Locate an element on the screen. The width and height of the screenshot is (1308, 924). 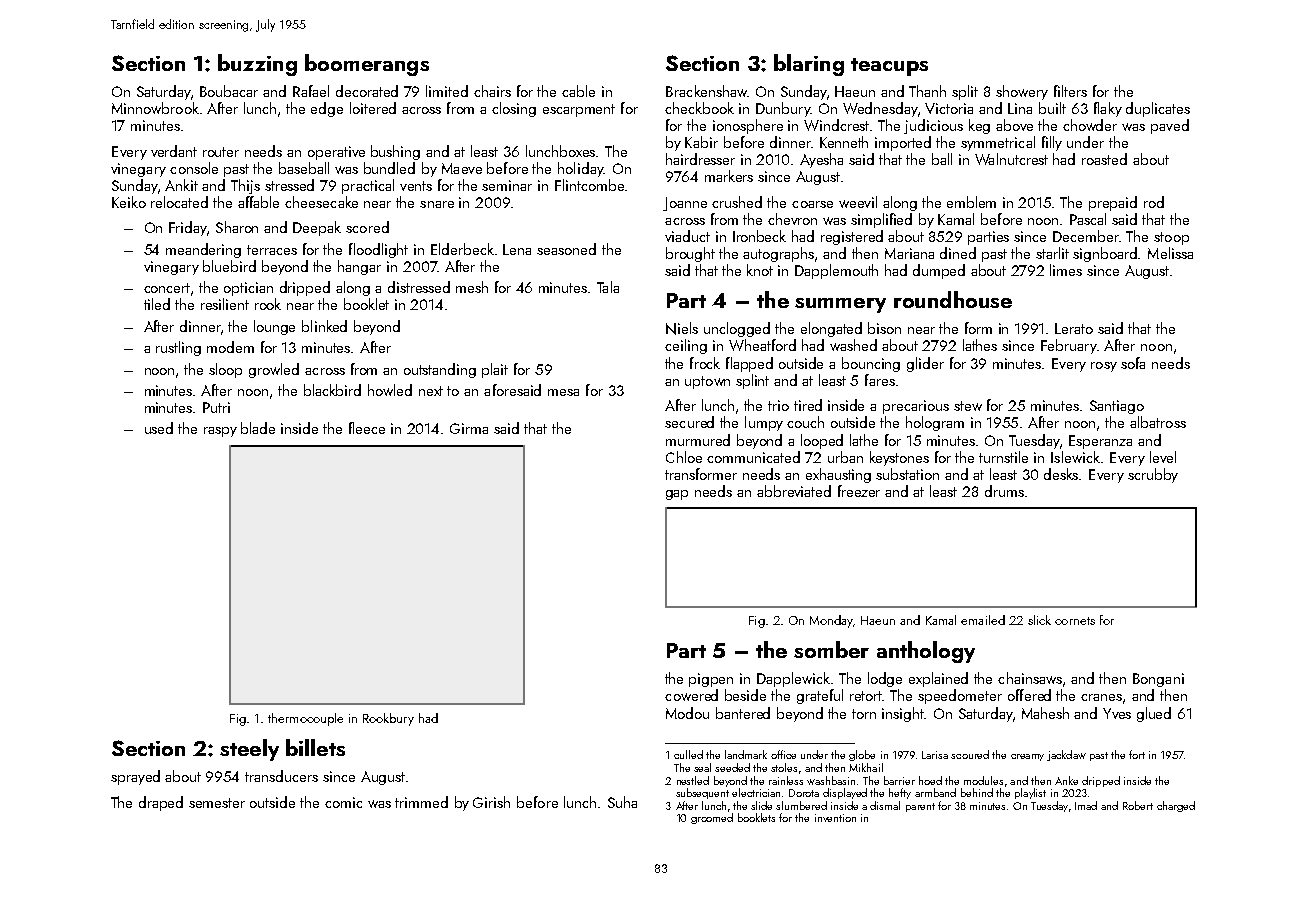
verdant is located at coordinates (174, 151).
